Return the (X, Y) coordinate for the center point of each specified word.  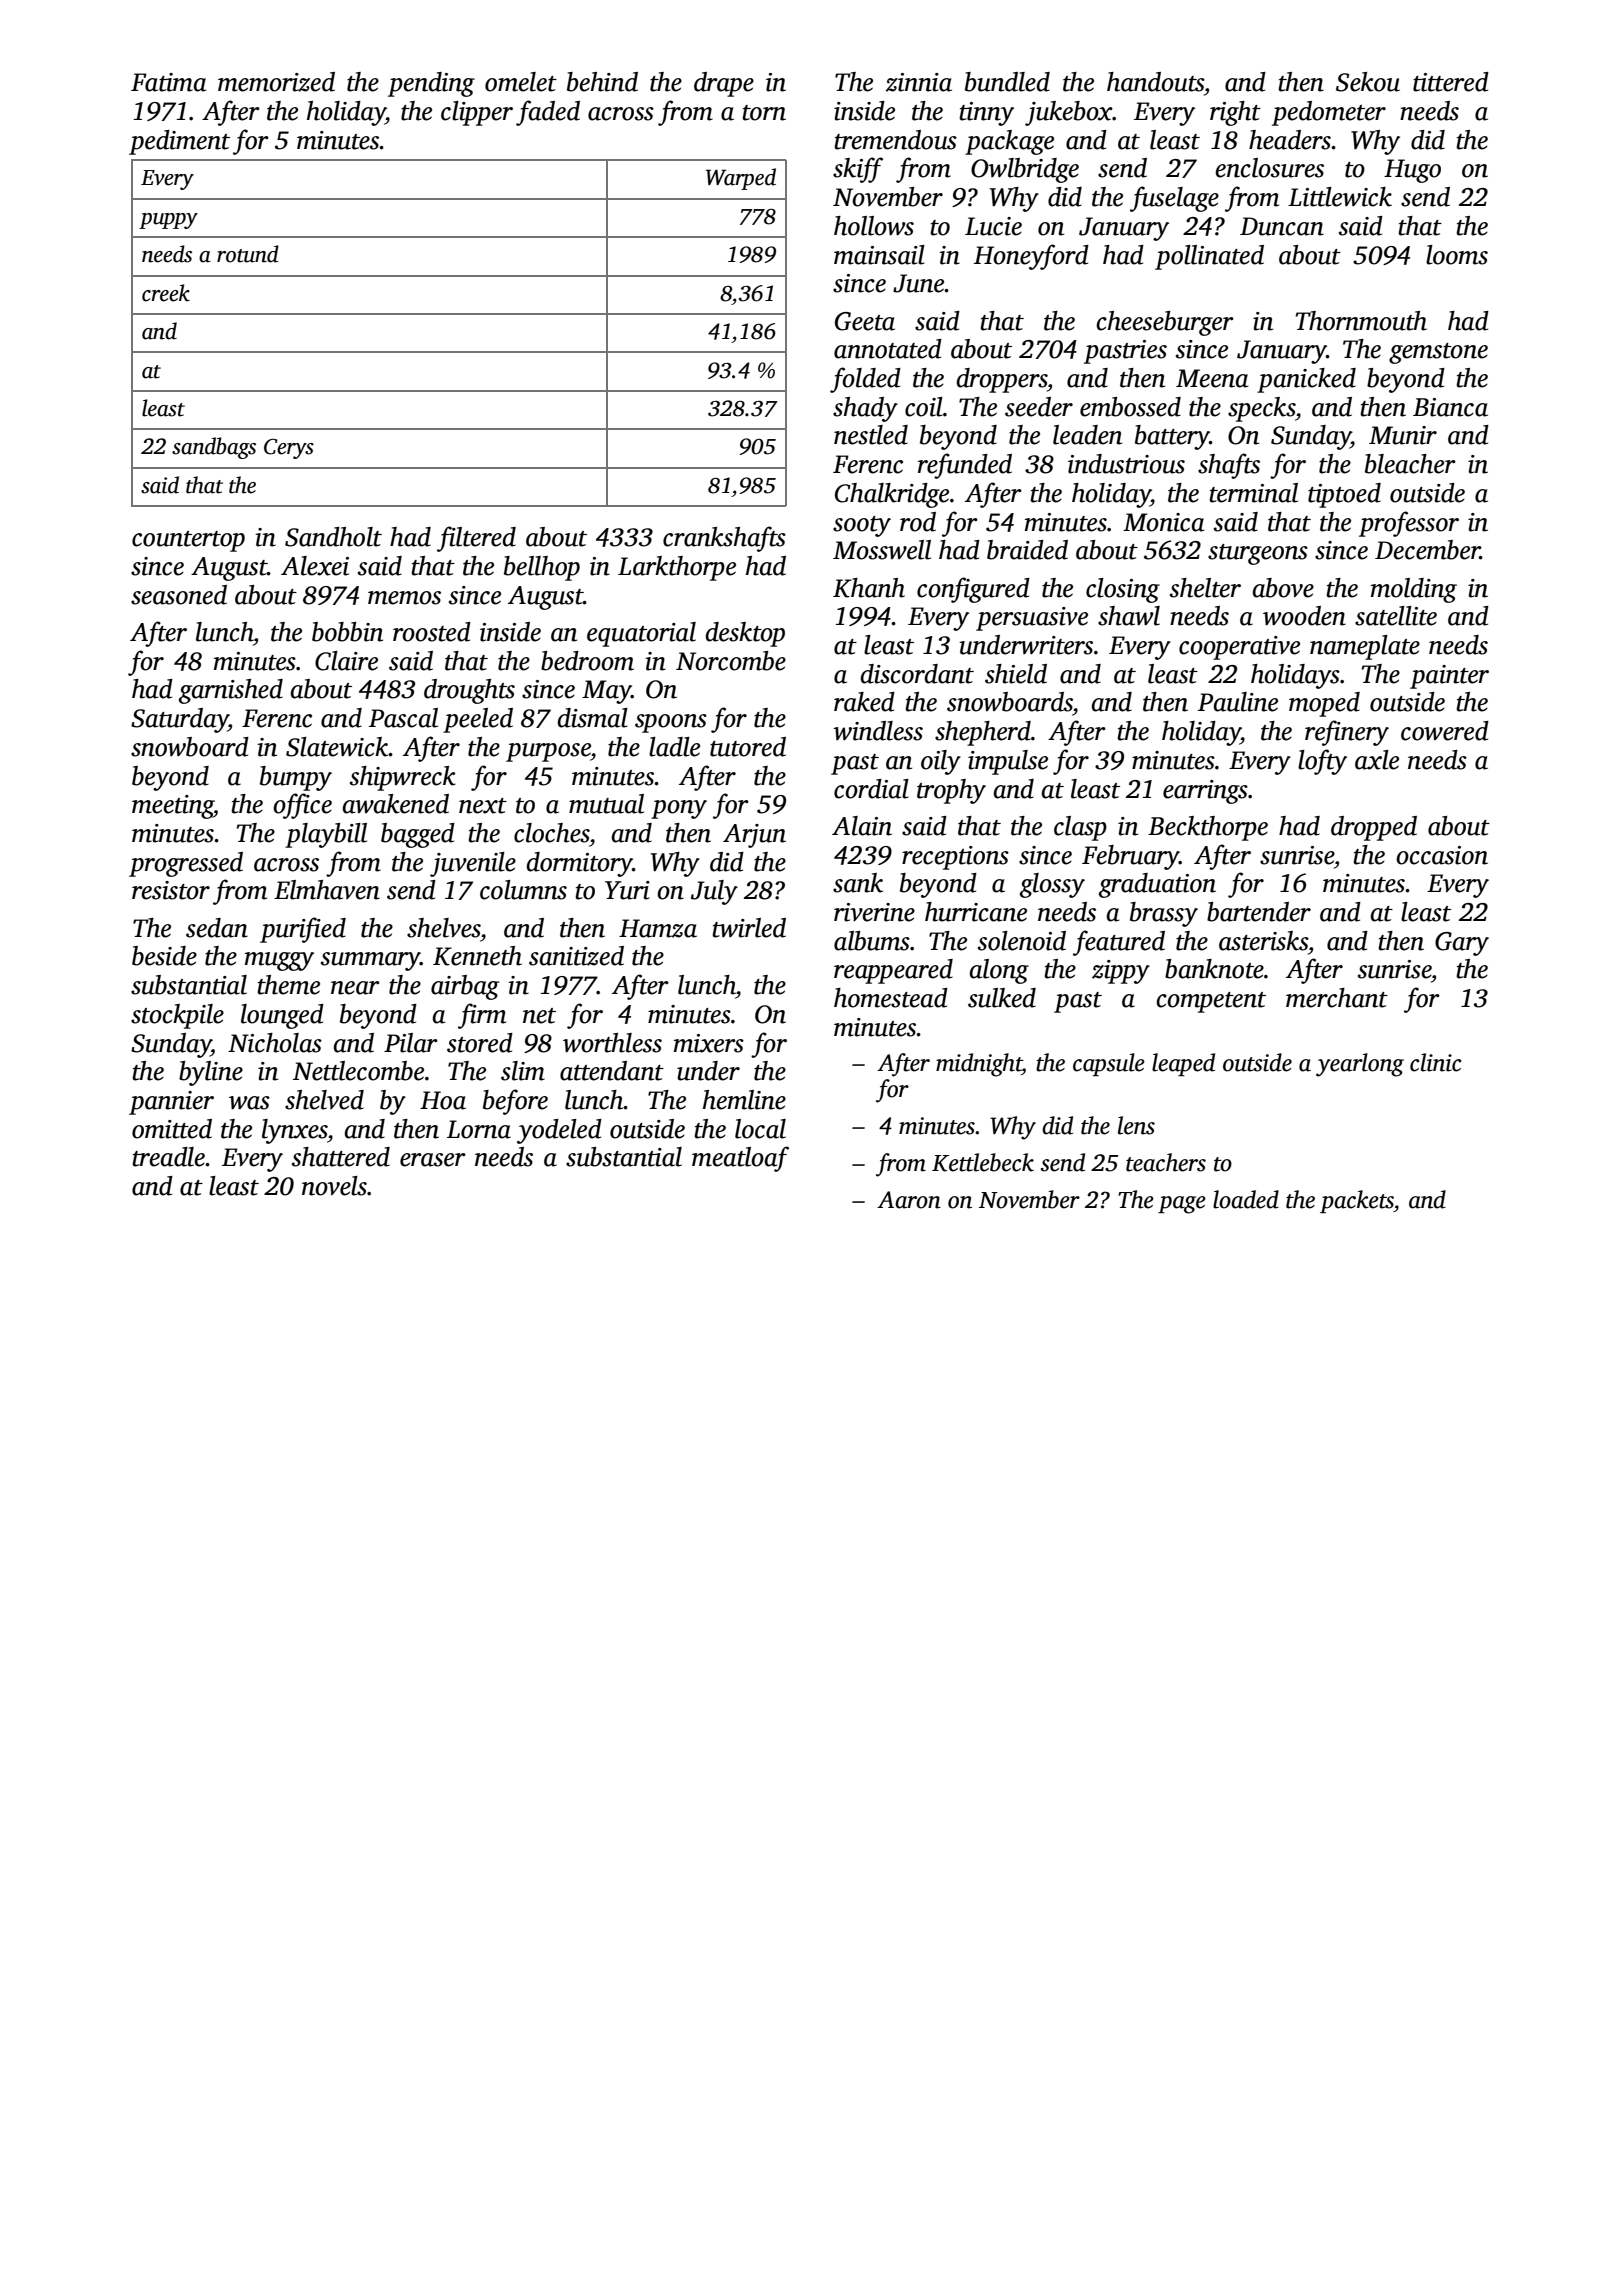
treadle (168, 1157)
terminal (1253, 493)
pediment (179, 142)
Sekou (1368, 82)
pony (679, 809)
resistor (171, 890)
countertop (188, 541)
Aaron (909, 1200)
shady (865, 409)
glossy (1052, 885)
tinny (986, 114)
